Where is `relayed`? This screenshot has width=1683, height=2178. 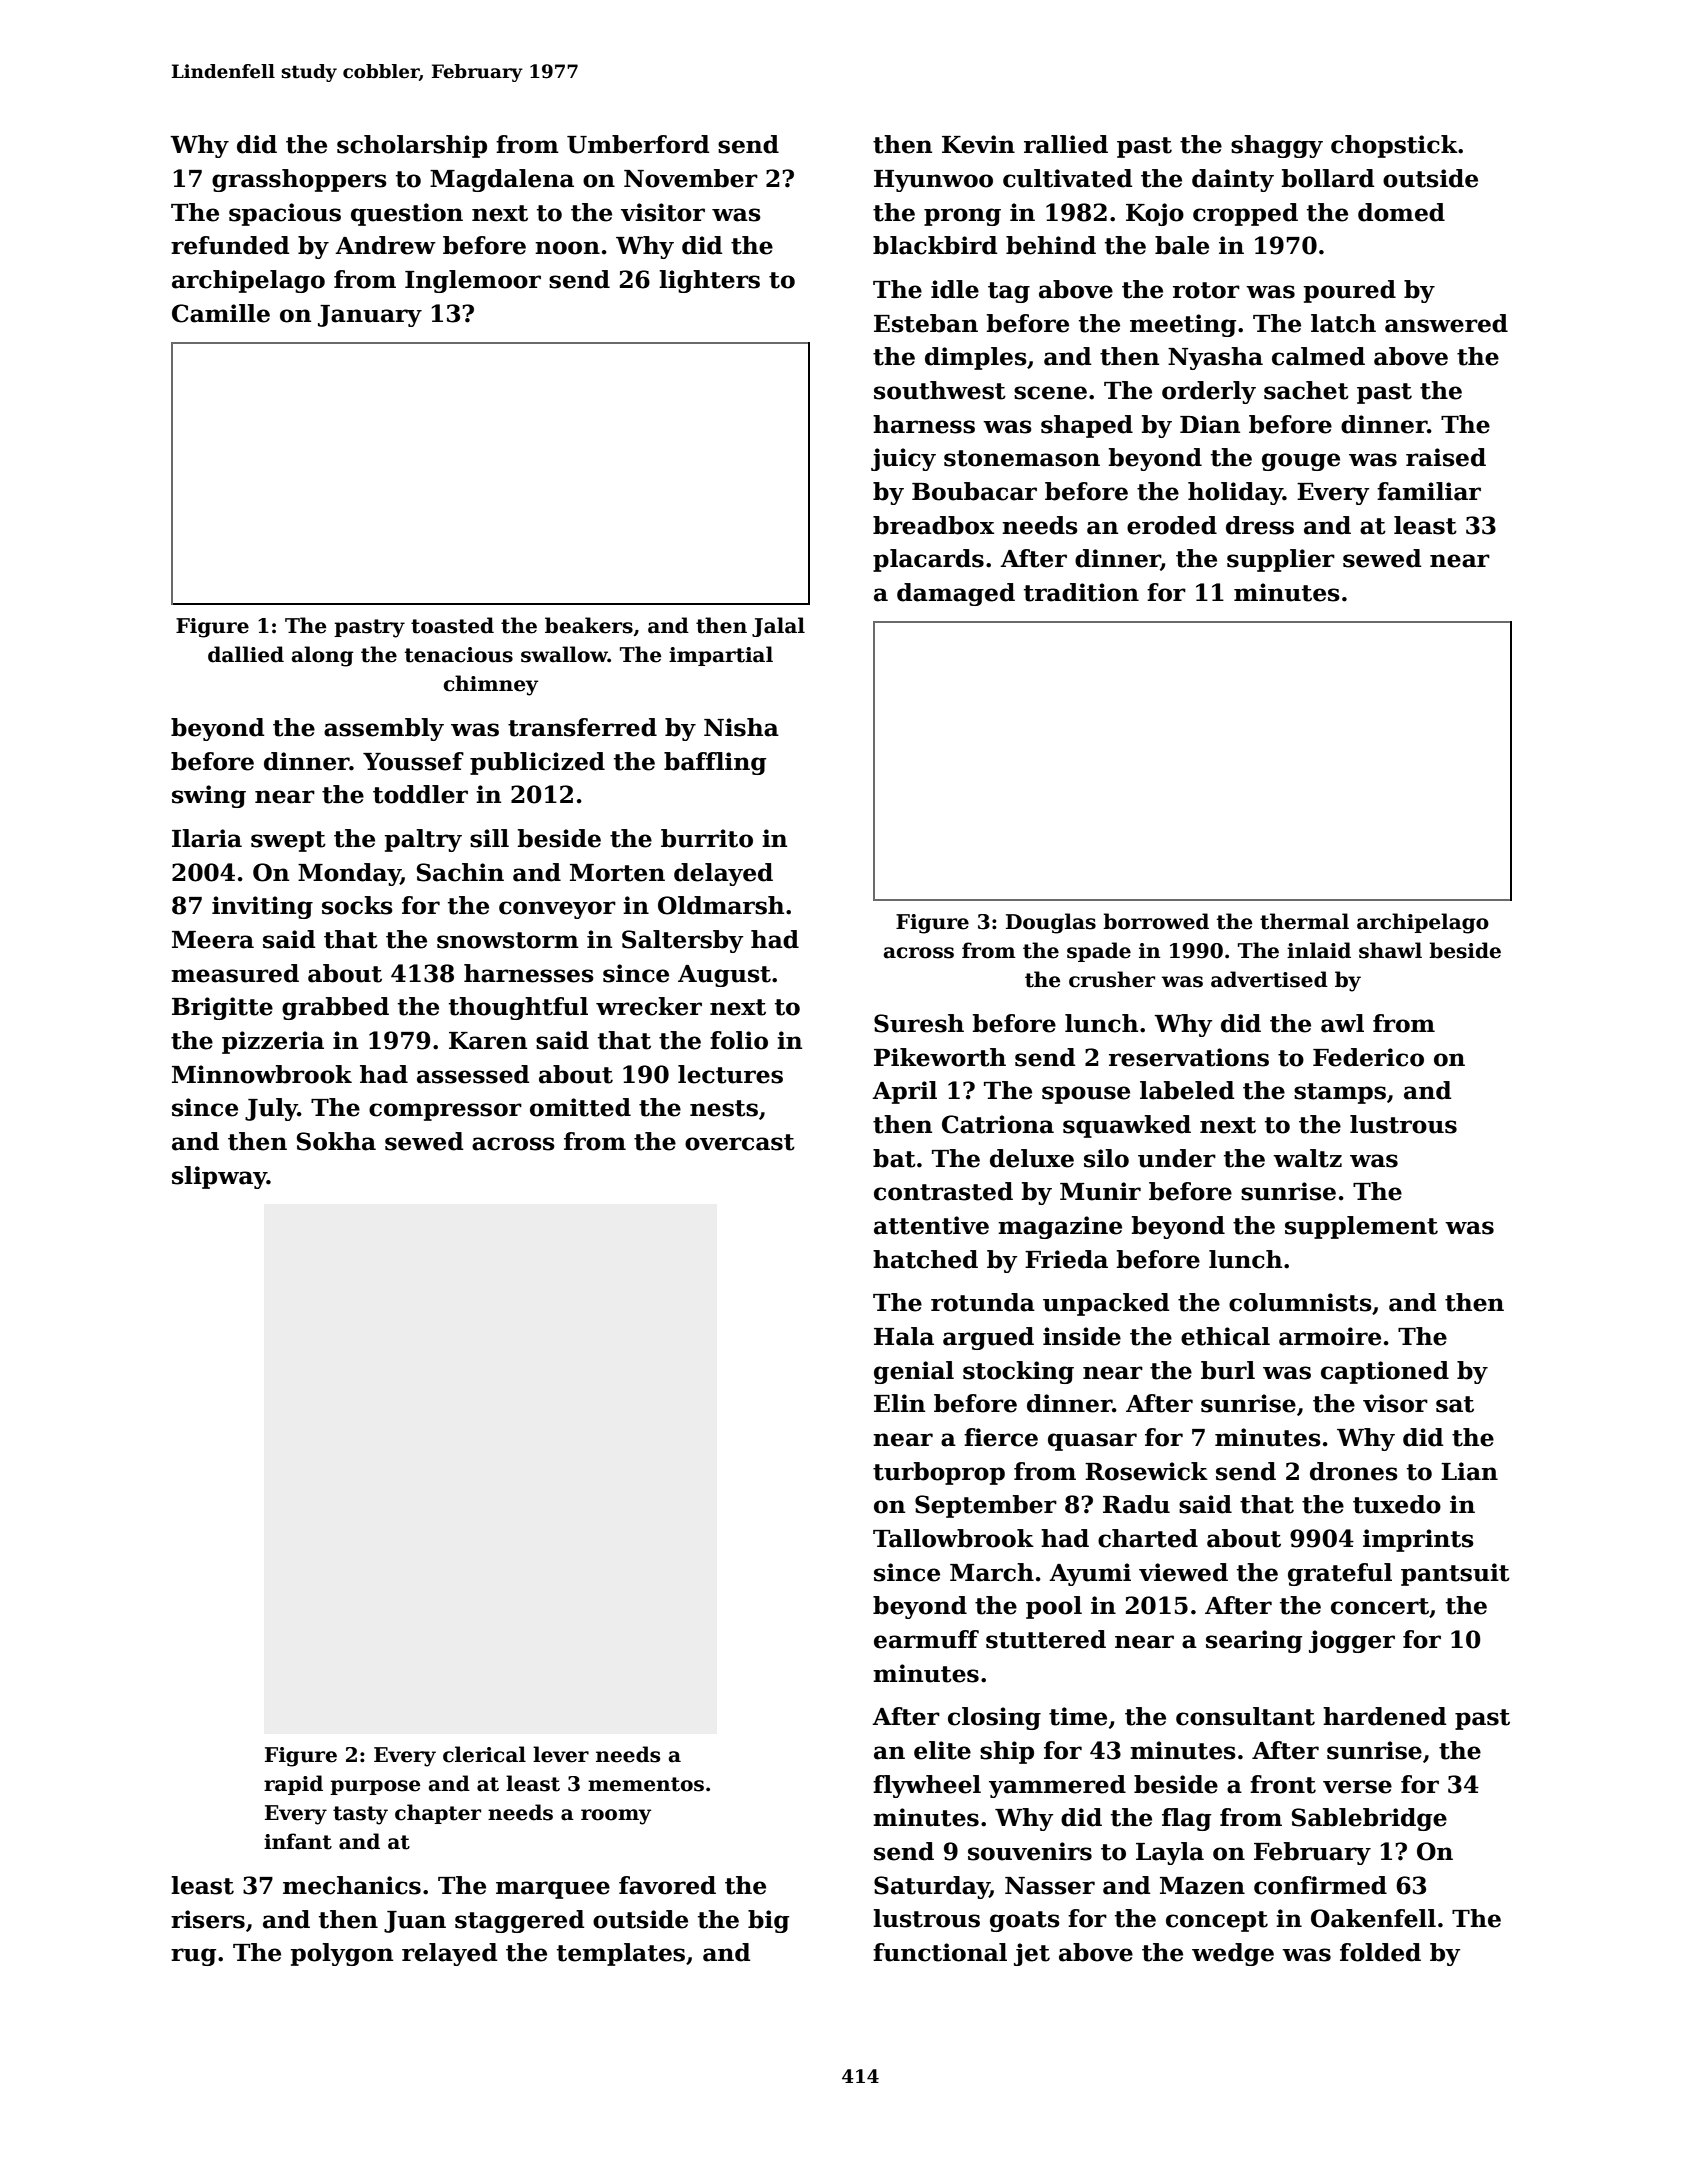
relayed is located at coordinates (449, 1954).
